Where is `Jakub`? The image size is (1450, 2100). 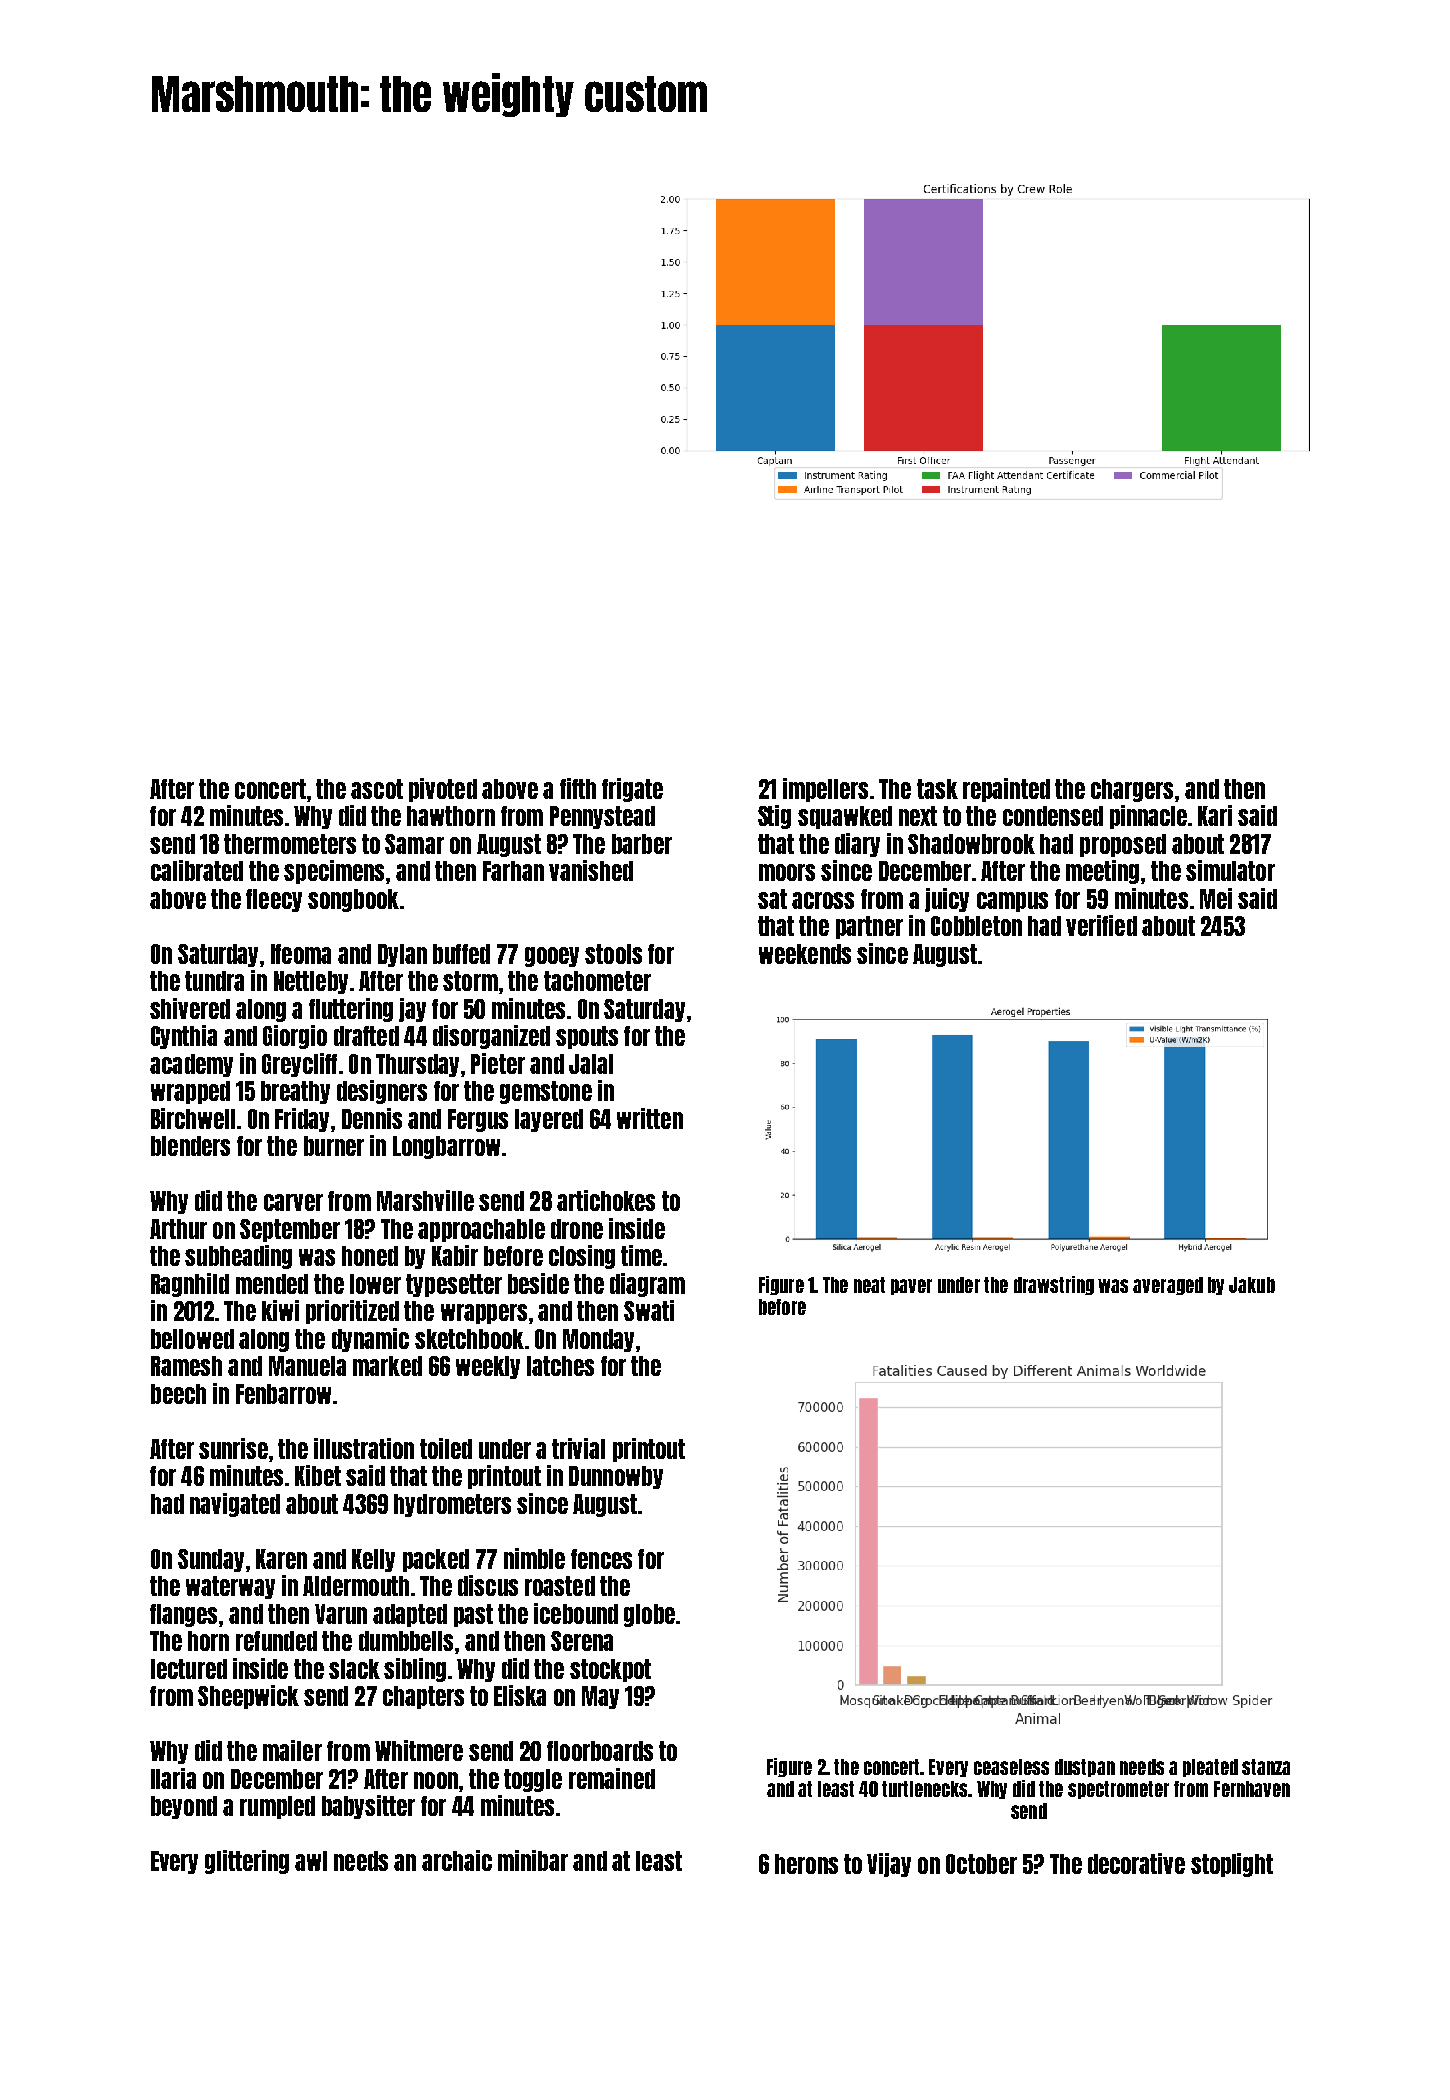
Jakub is located at coordinates (1252, 1285).
